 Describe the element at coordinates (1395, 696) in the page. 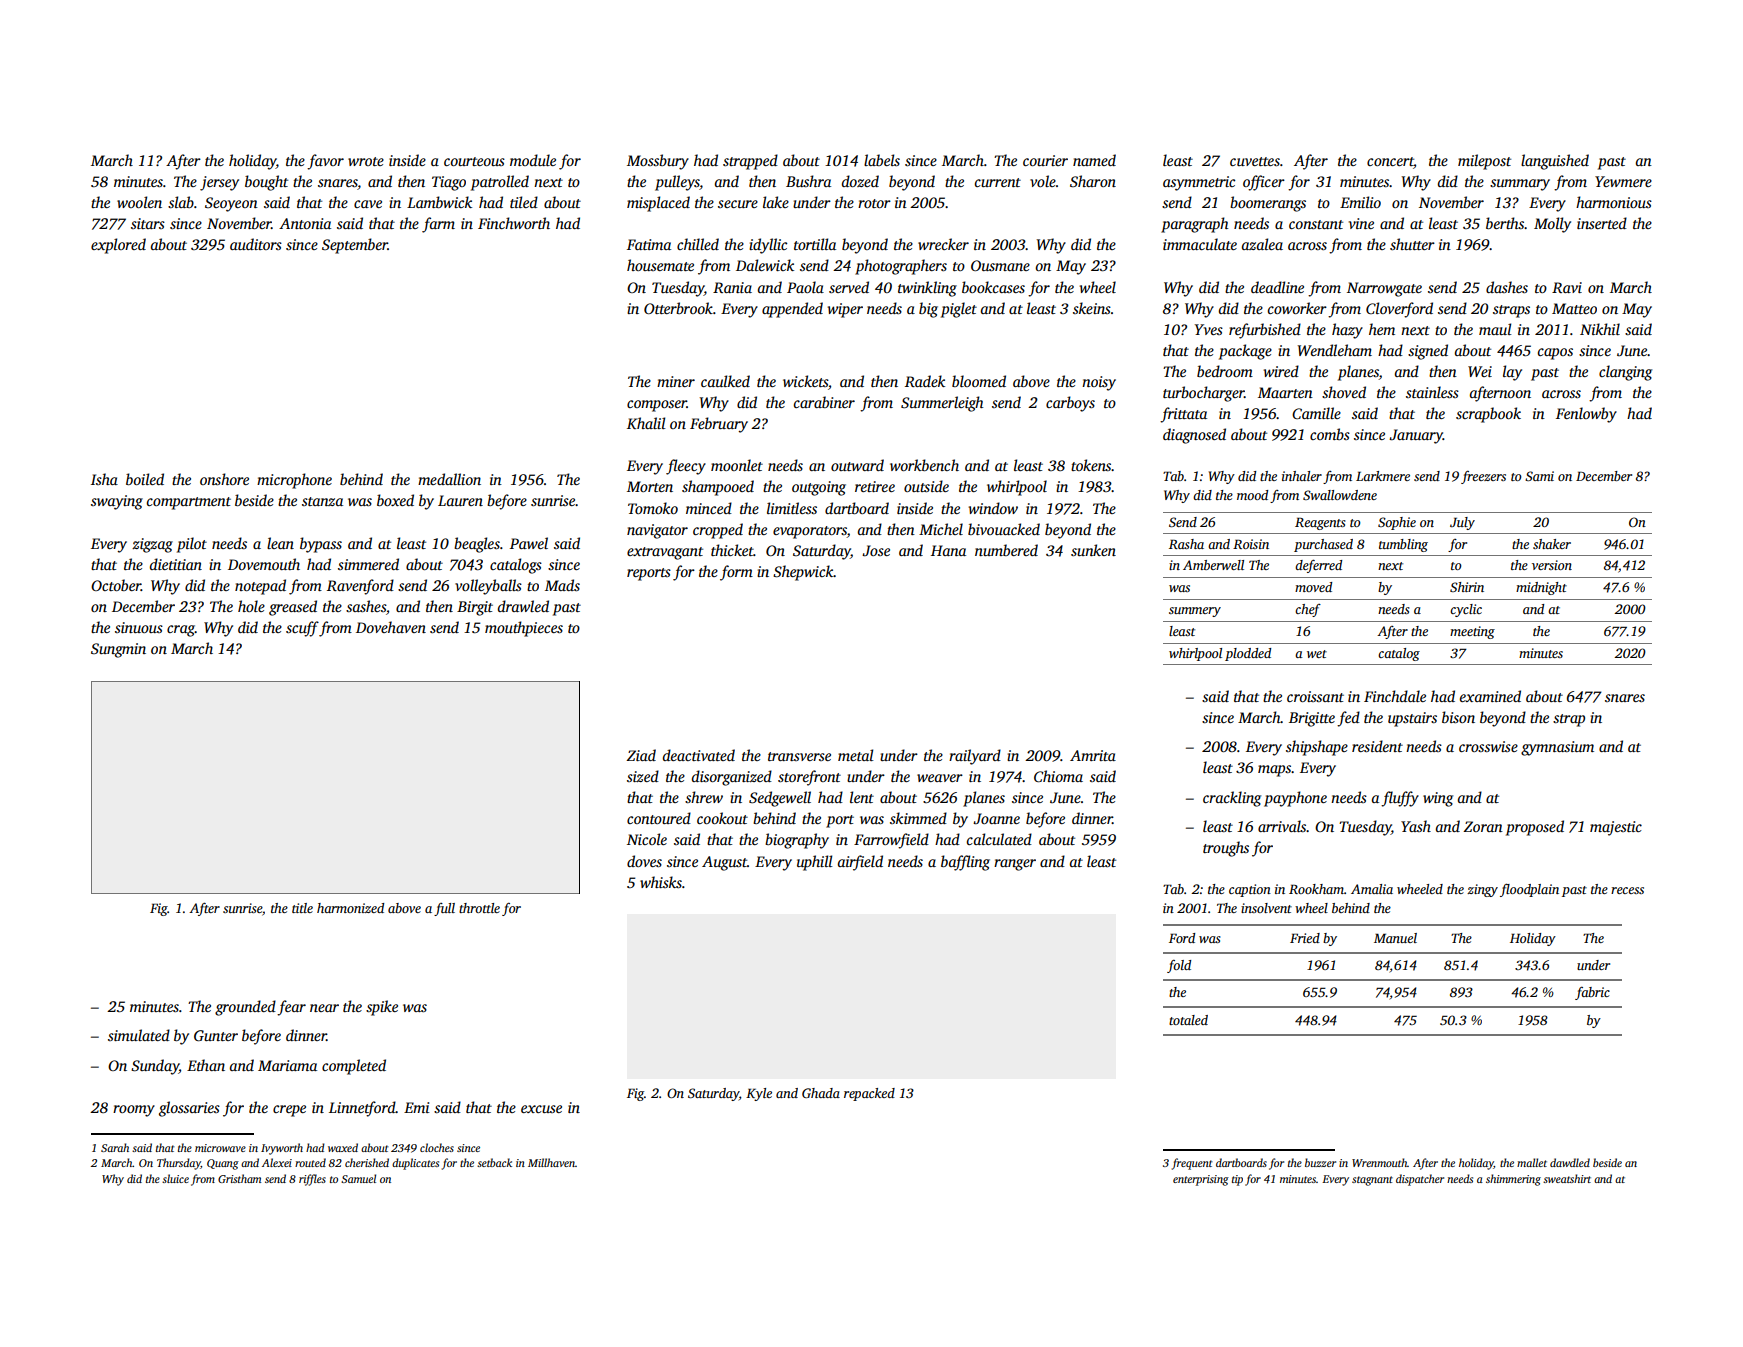

I see `Finchdale` at that location.
